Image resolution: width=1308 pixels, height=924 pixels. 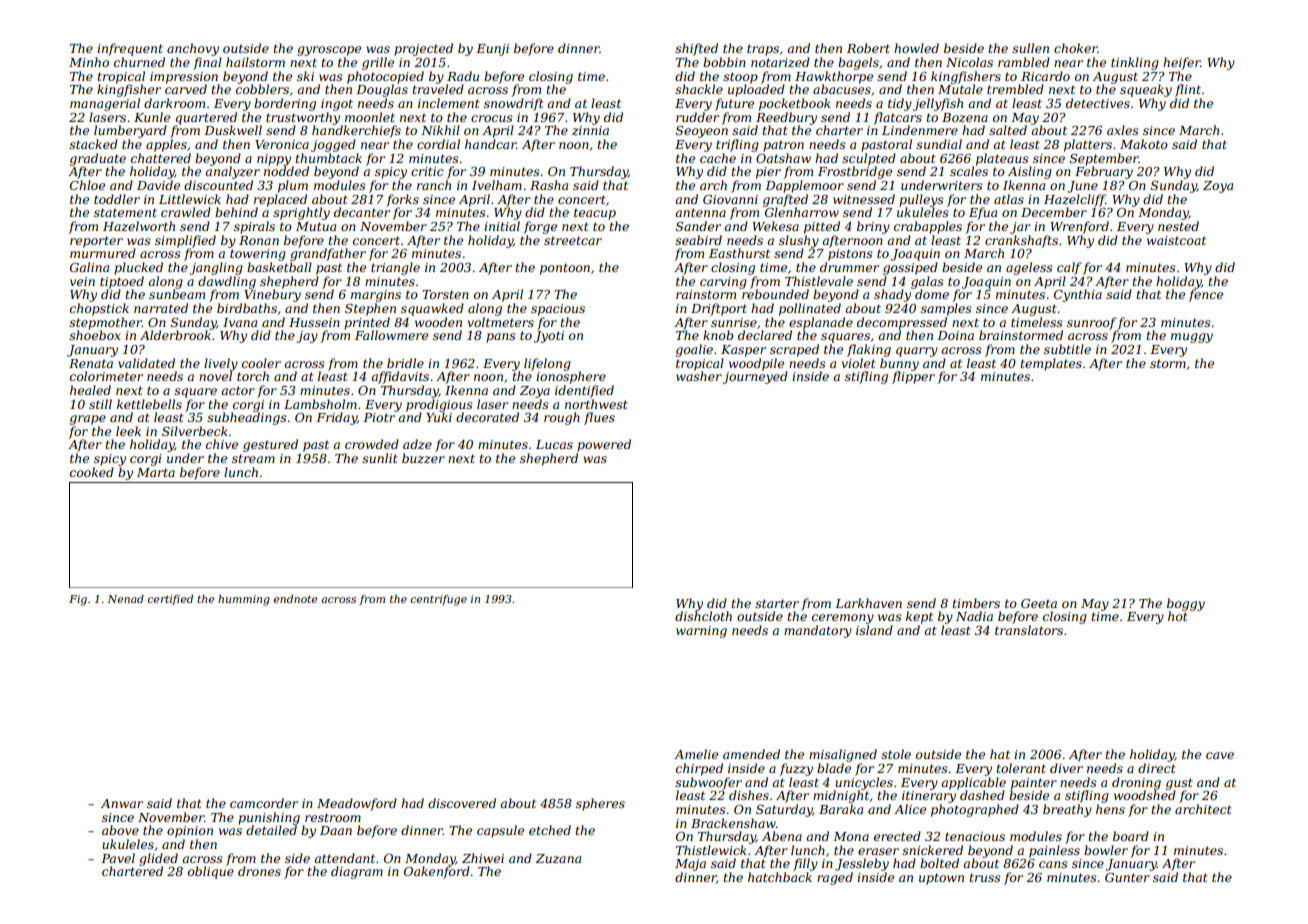 What do you see at coordinates (258, 255) in the screenshot?
I see `towering` at bounding box center [258, 255].
